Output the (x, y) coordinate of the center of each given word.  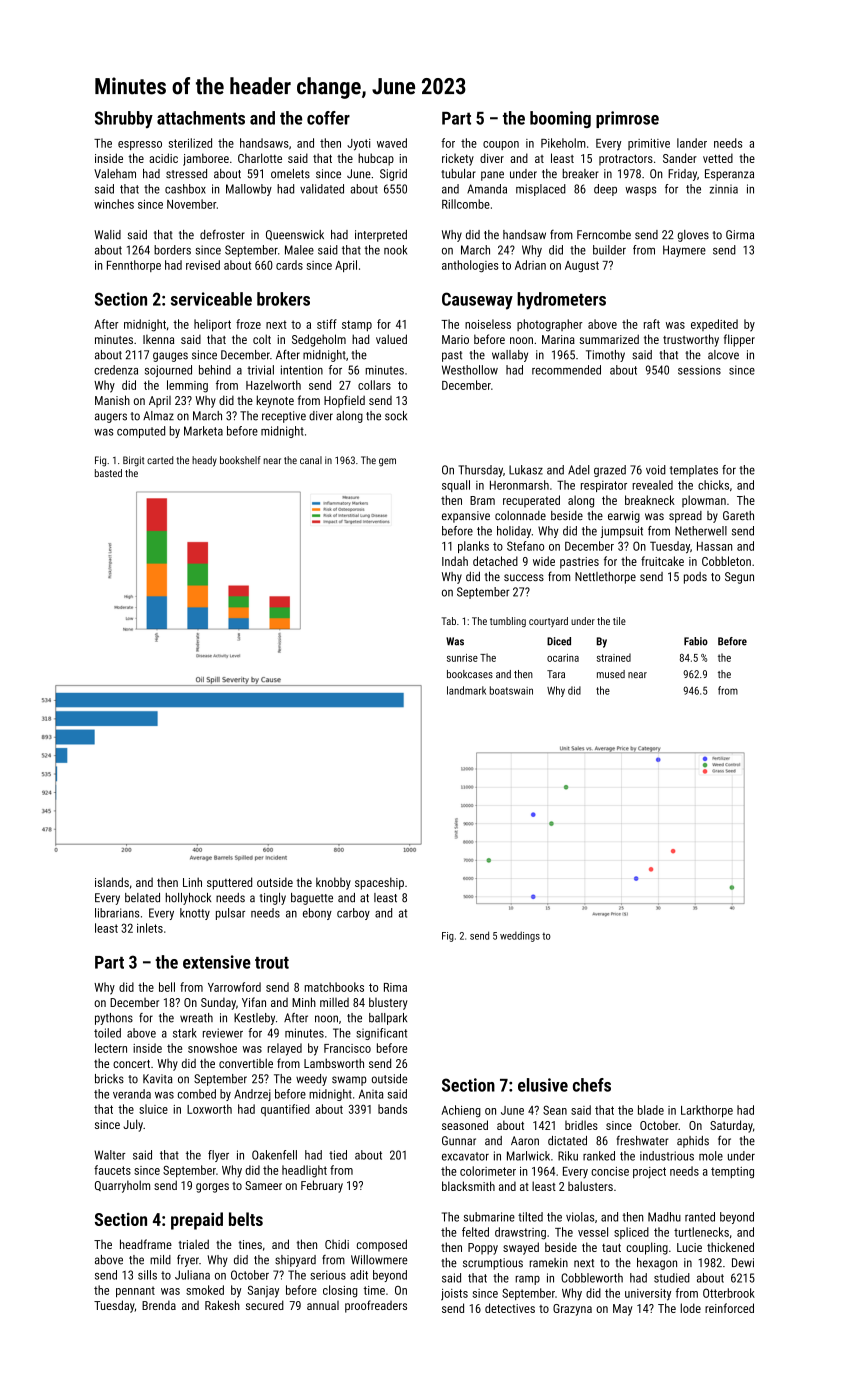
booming (560, 119)
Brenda (159, 1305)
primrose (627, 119)
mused (611, 674)
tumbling (508, 622)
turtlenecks (701, 1232)
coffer (328, 118)
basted (108, 473)
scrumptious (493, 1264)
